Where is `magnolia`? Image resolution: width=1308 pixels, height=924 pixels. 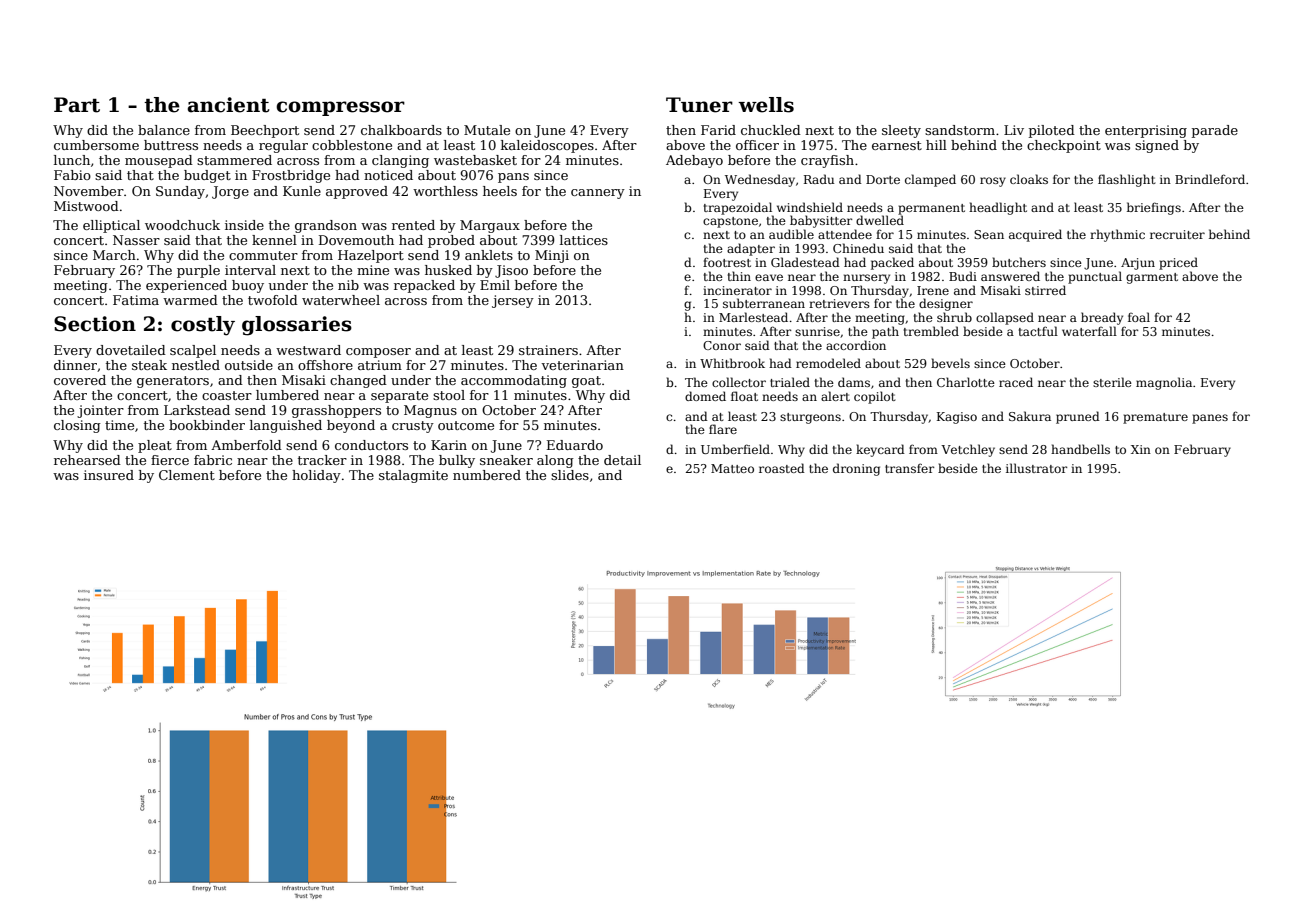 magnolia is located at coordinates (1164, 383).
